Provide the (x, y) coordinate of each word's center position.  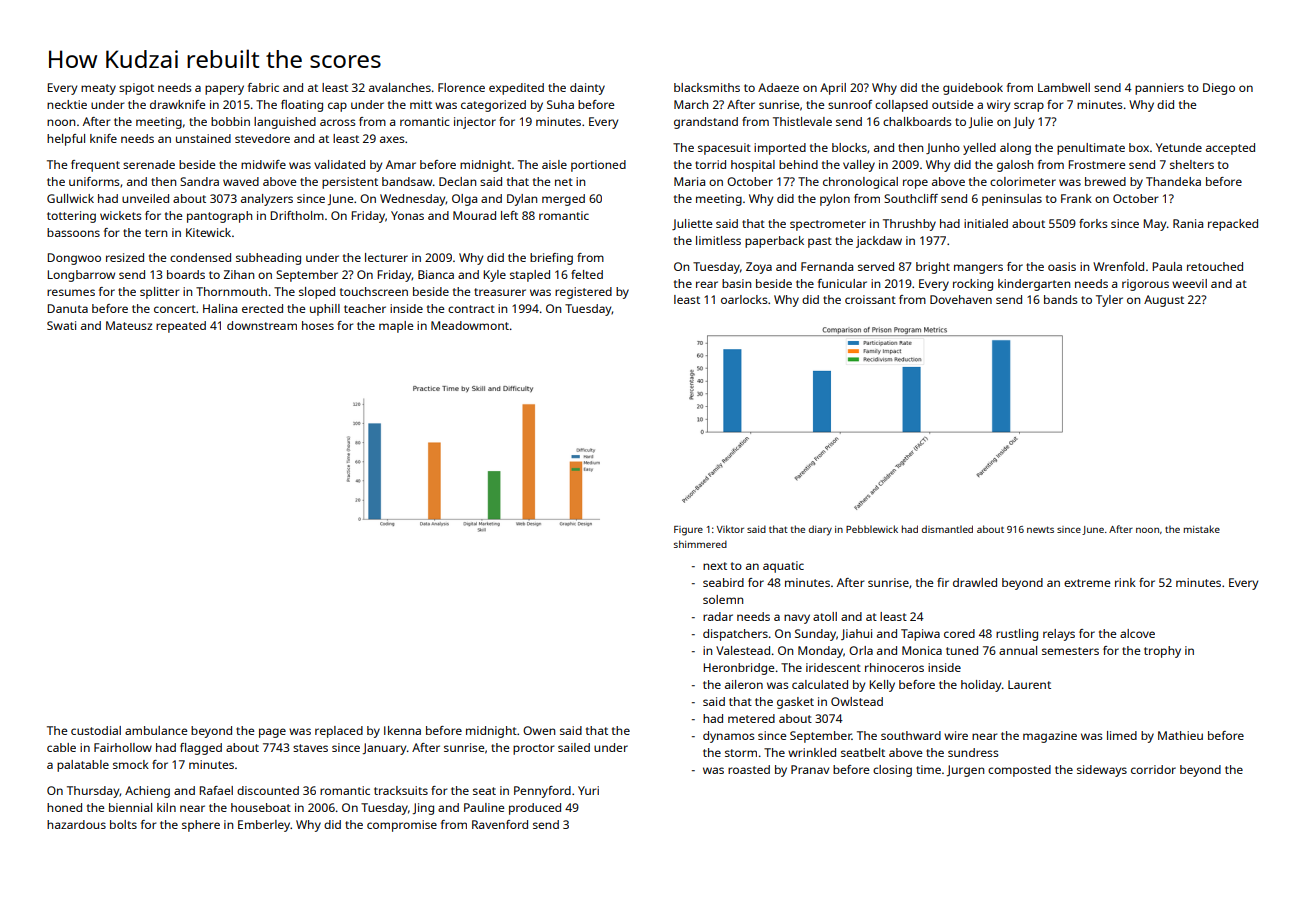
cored (959, 633)
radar (718, 616)
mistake (1202, 529)
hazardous (76, 824)
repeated (181, 327)
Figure (688, 531)
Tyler (1109, 301)
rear (707, 284)
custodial (96, 730)
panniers (1159, 89)
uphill (325, 310)
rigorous (1145, 285)
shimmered (700, 544)
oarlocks (744, 299)
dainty (587, 89)
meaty (98, 89)
